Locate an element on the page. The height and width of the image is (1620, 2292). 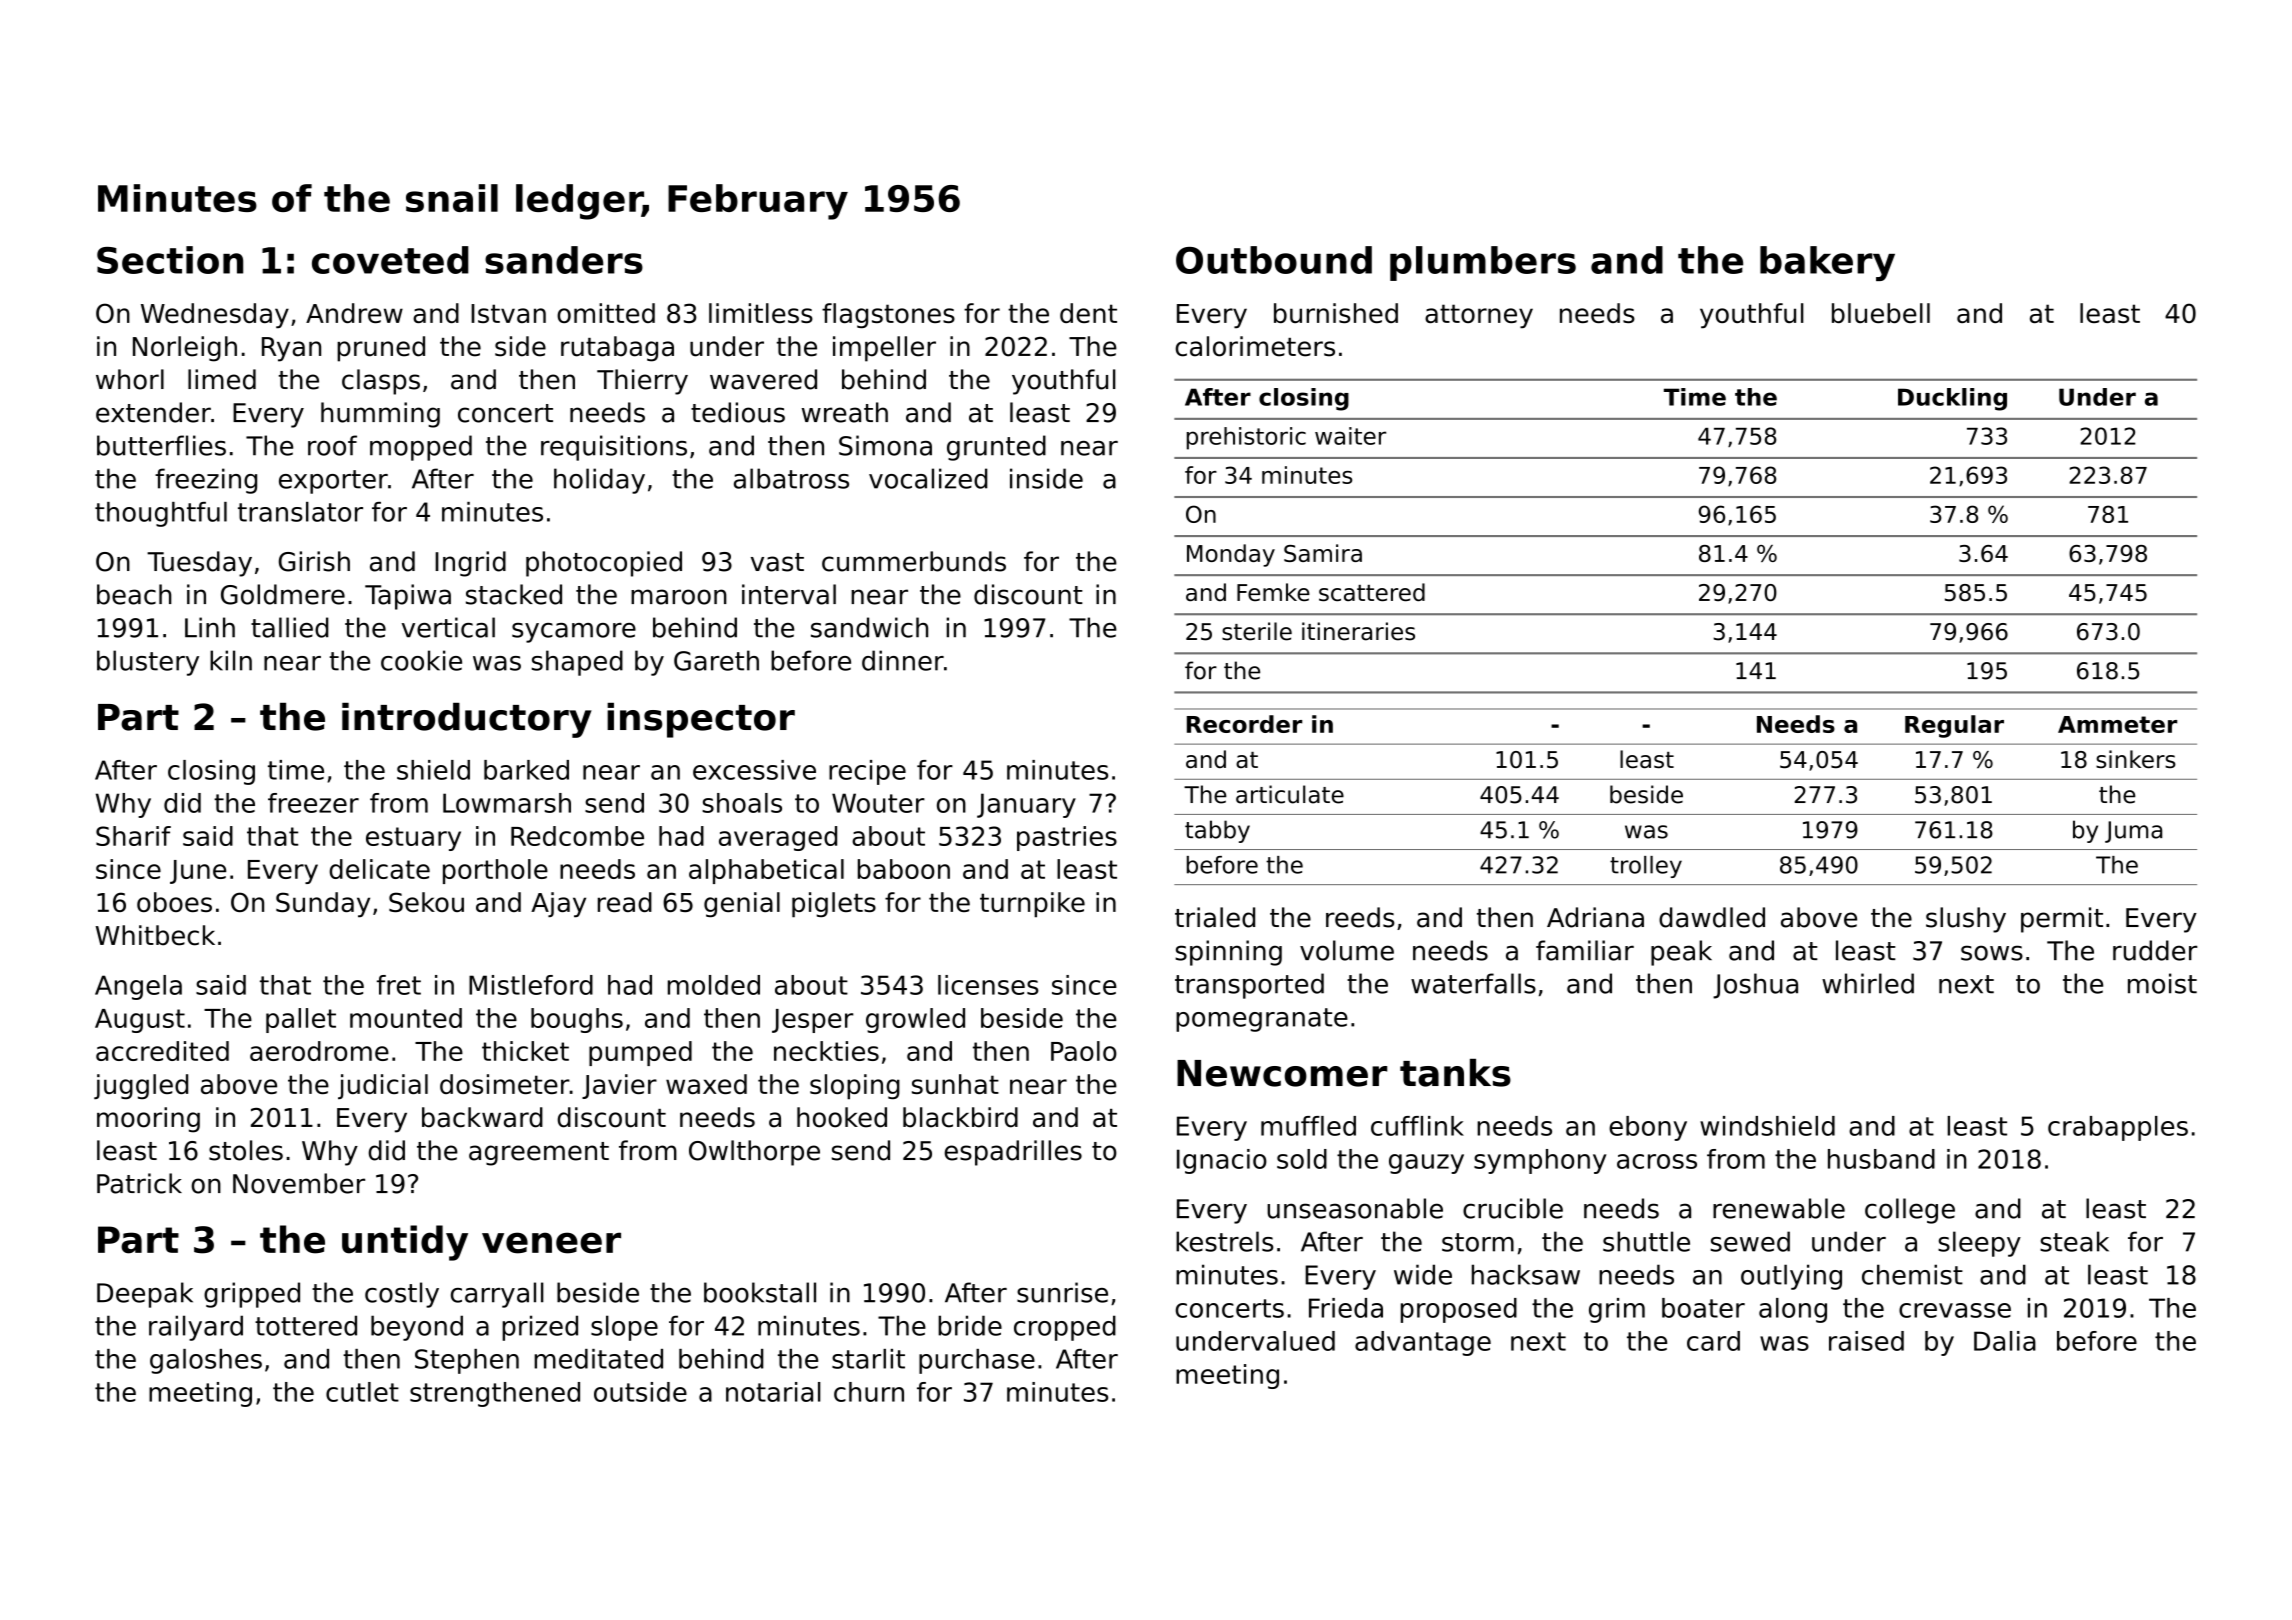
Angela is located at coordinates (138, 987).
